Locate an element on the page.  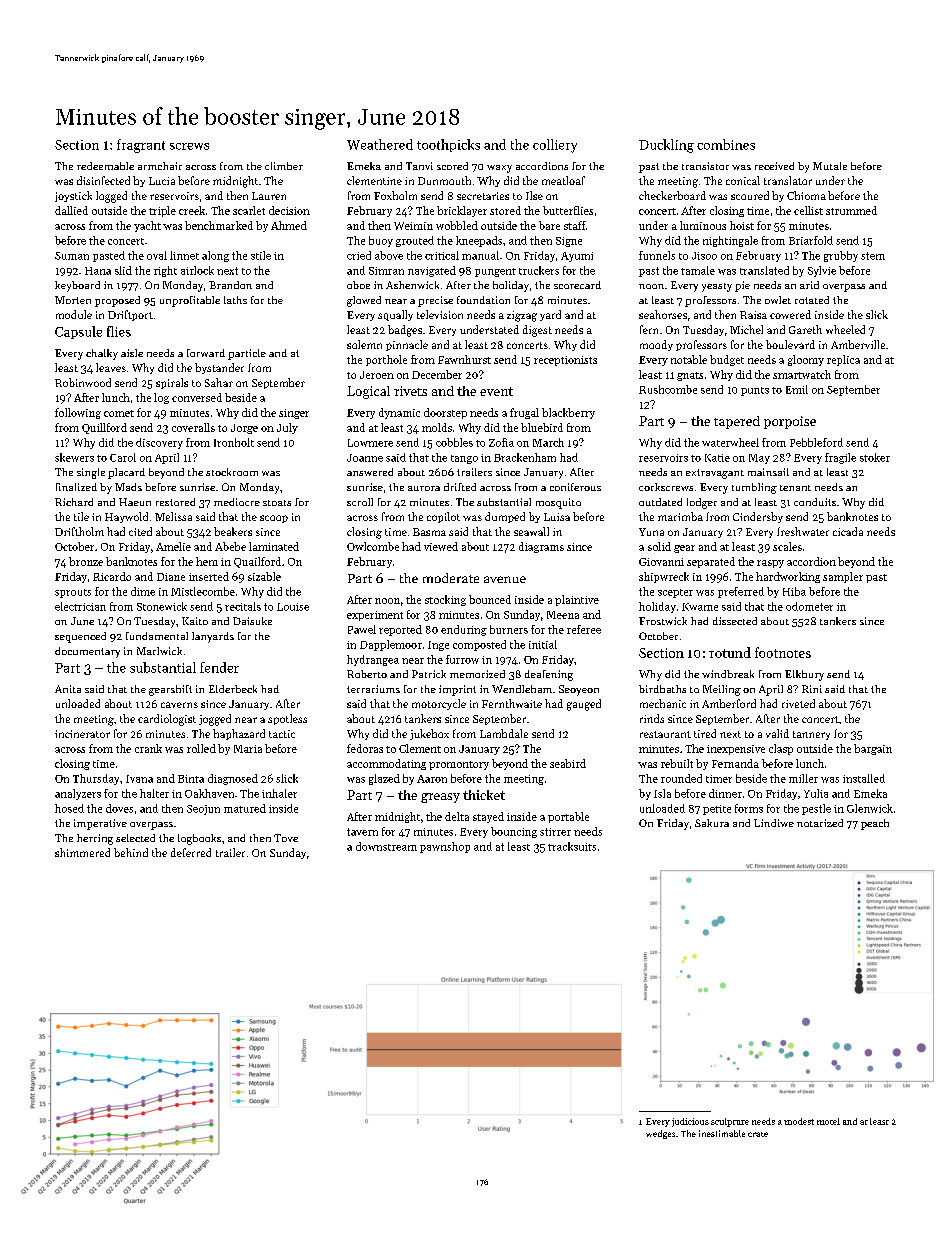
dallied is located at coordinates (71, 210).
